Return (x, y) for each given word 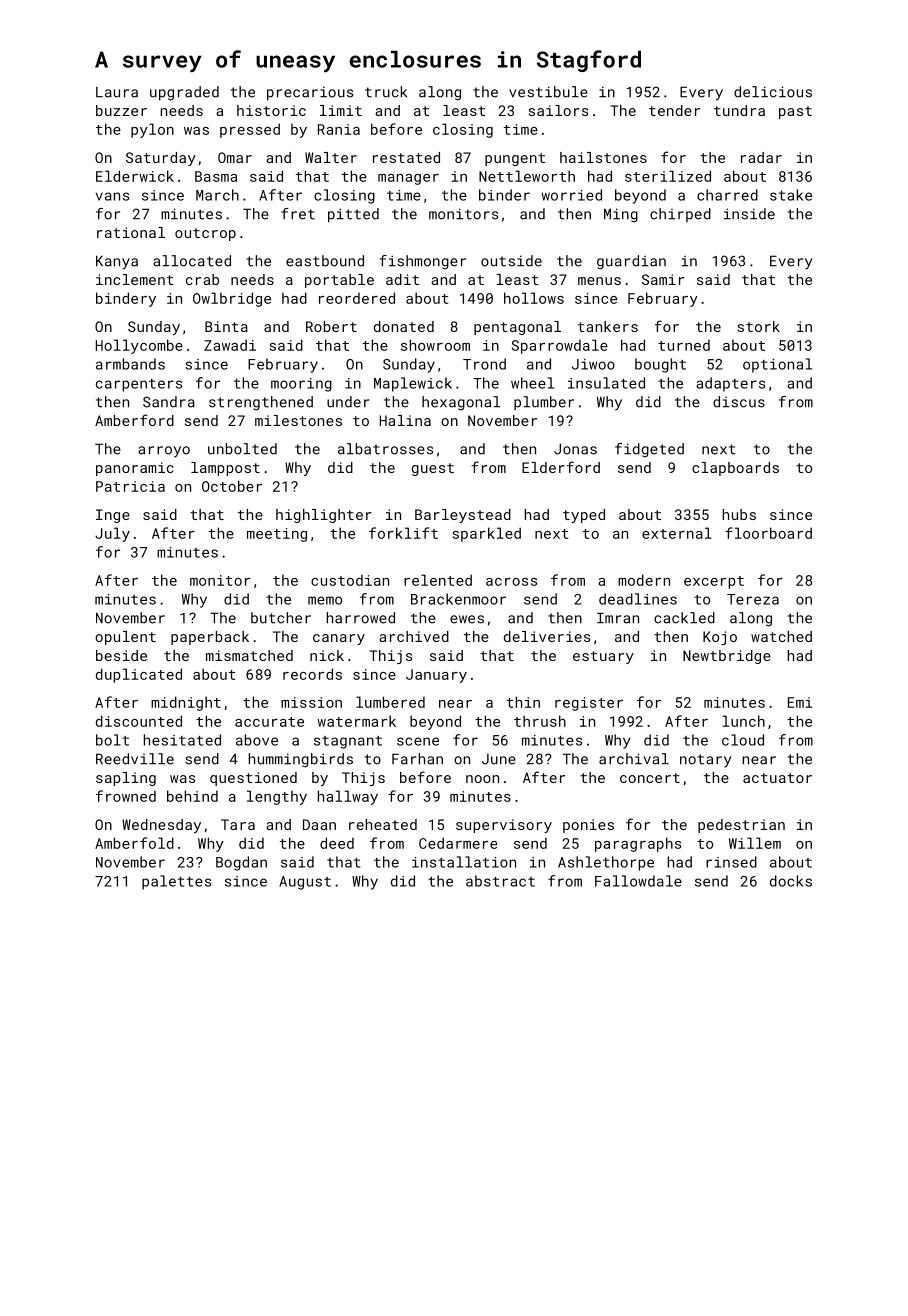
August (305, 883)
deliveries (547, 636)
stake (791, 195)
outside (511, 261)
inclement (135, 279)
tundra (739, 110)
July (112, 534)
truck (386, 92)
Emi (800, 702)
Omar (235, 157)
